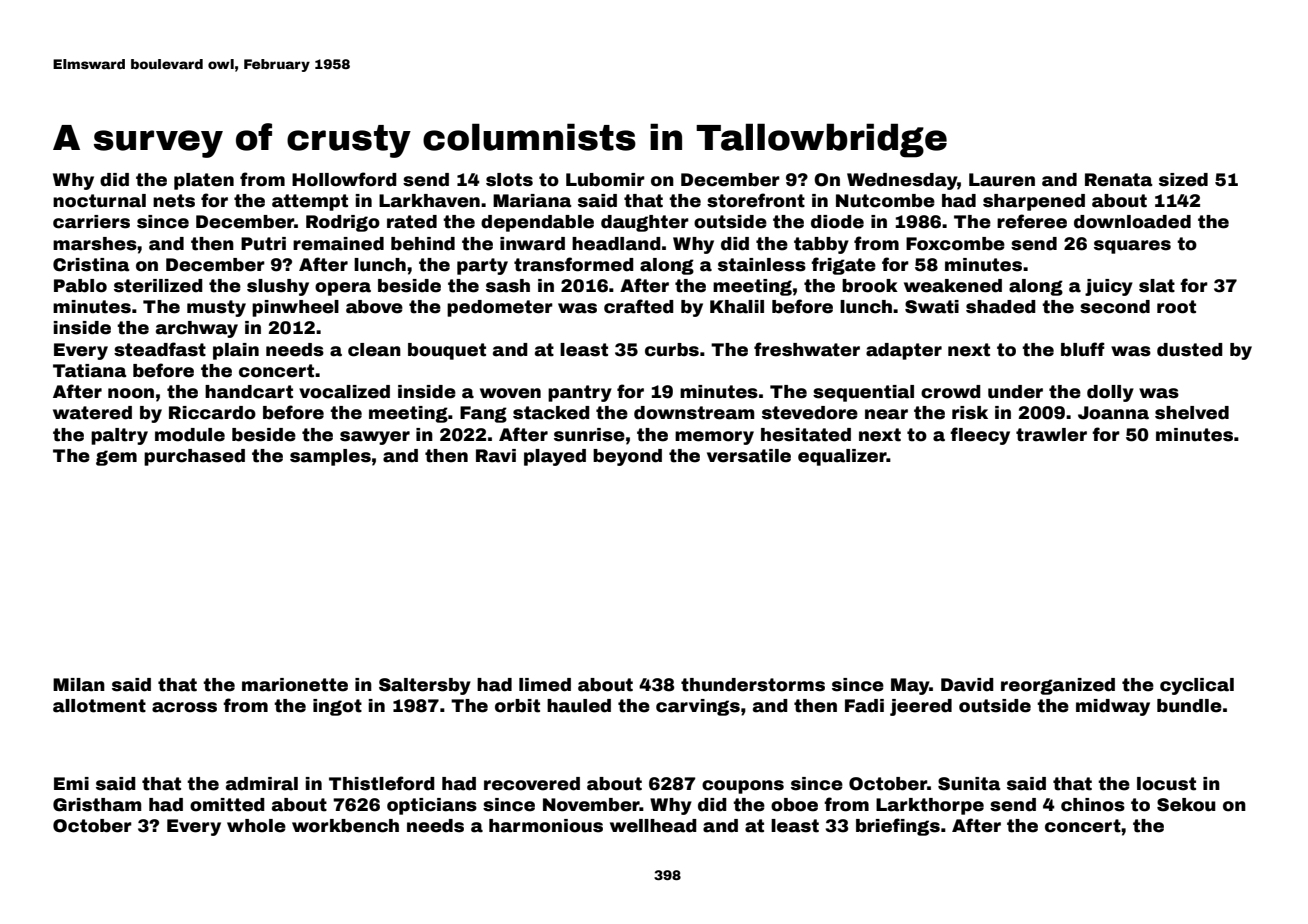  What do you see at coordinates (1051, 435) in the image?
I see `trawler` at bounding box center [1051, 435].
